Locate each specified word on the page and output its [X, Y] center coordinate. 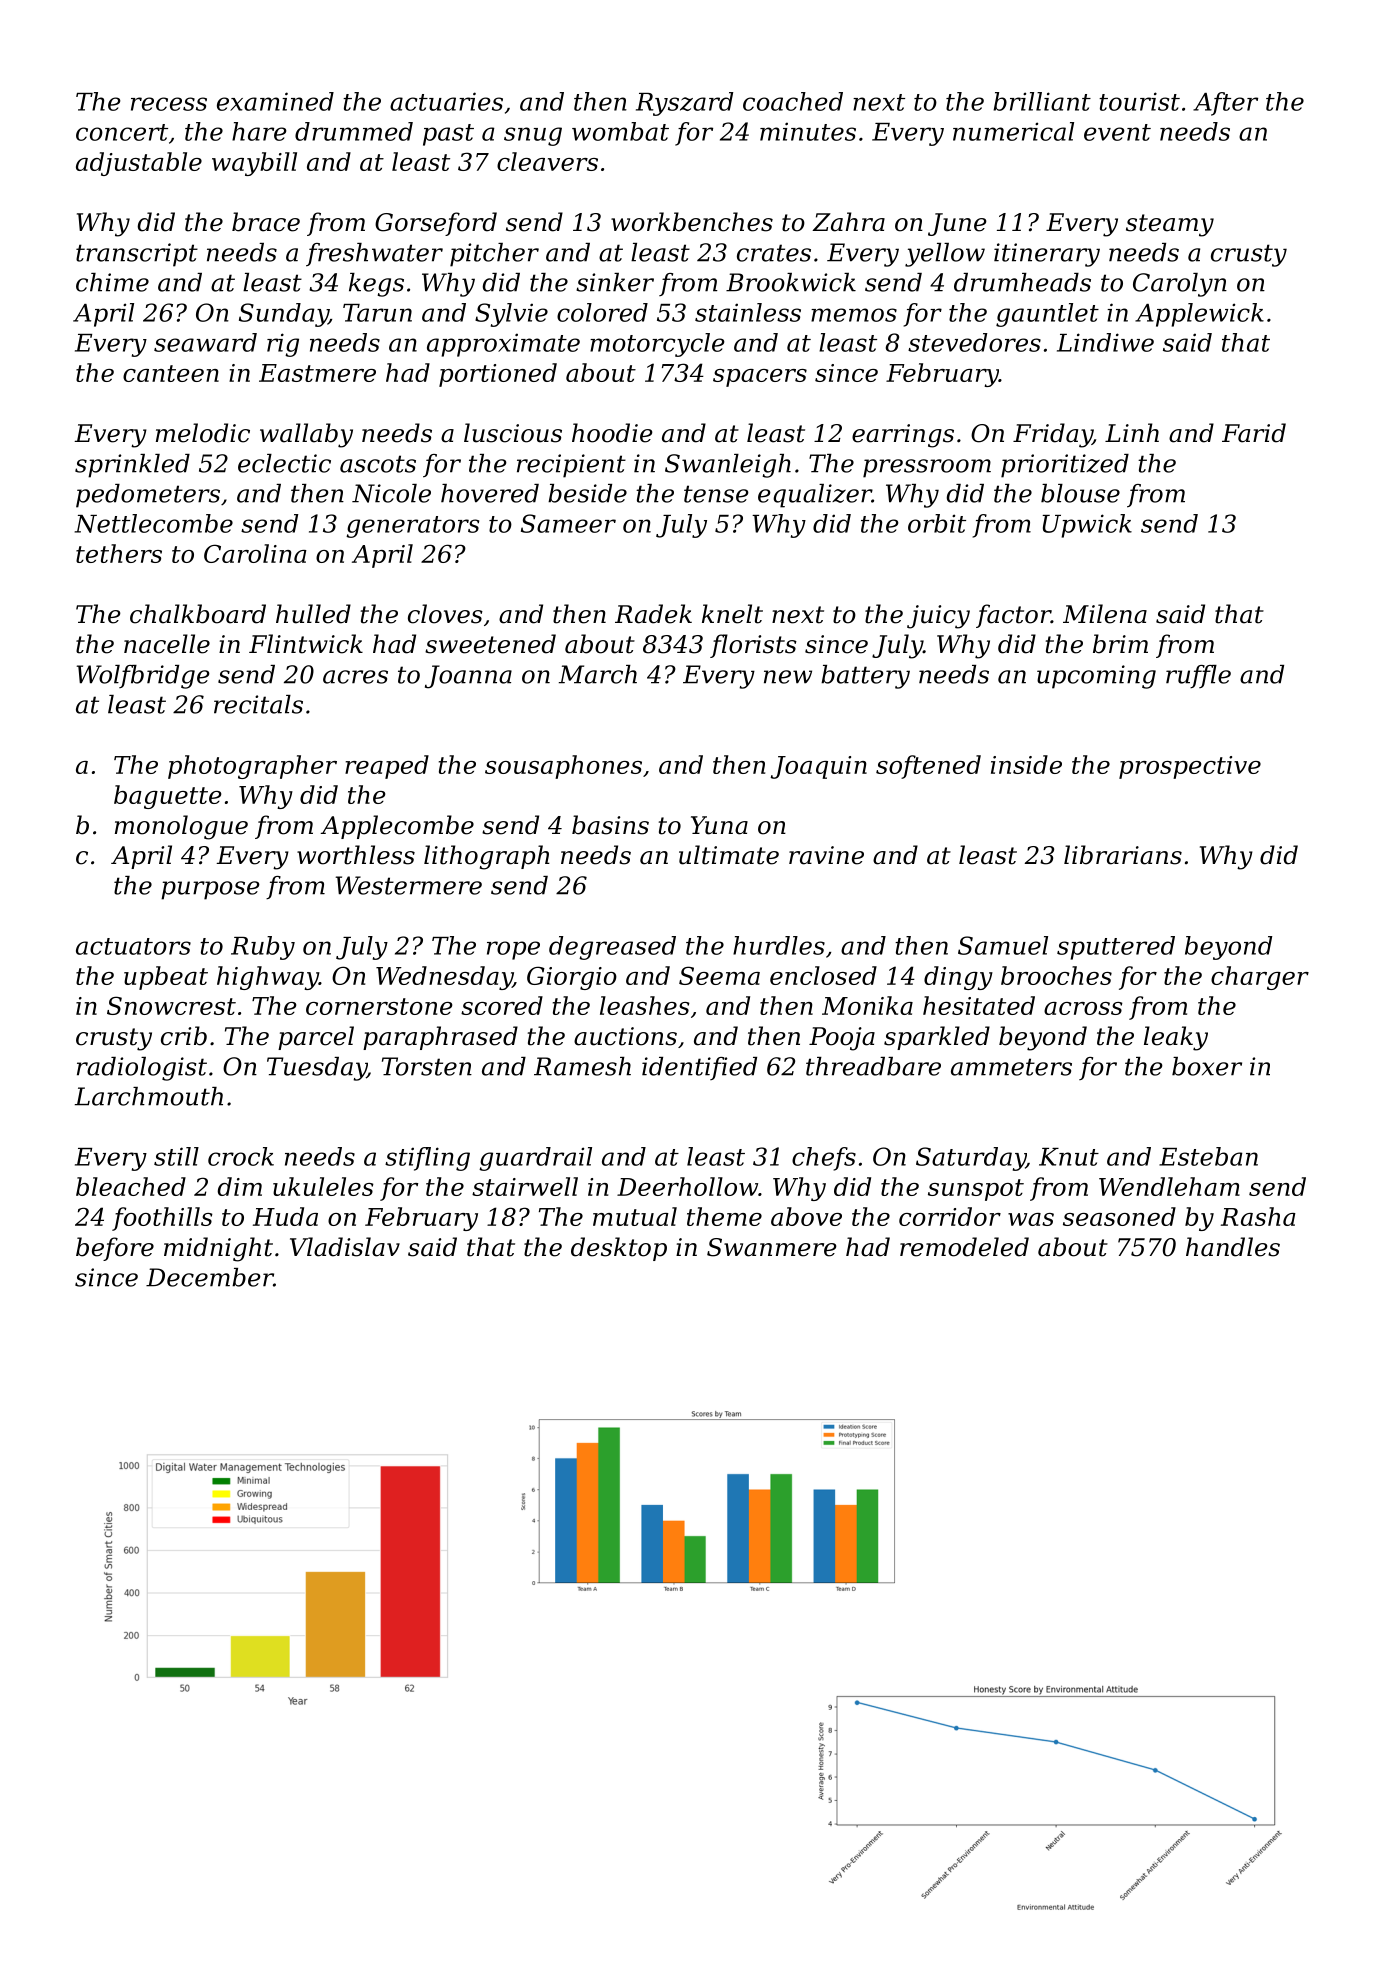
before [115, 1249]
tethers [119, 553]
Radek [653, 614]
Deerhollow [687, 1186]
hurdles [779, 945]
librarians [1123, 855]
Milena [1105, 614]
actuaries [446, 101]
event [1117, 132]
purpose [210, 890]
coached [793, 101]
